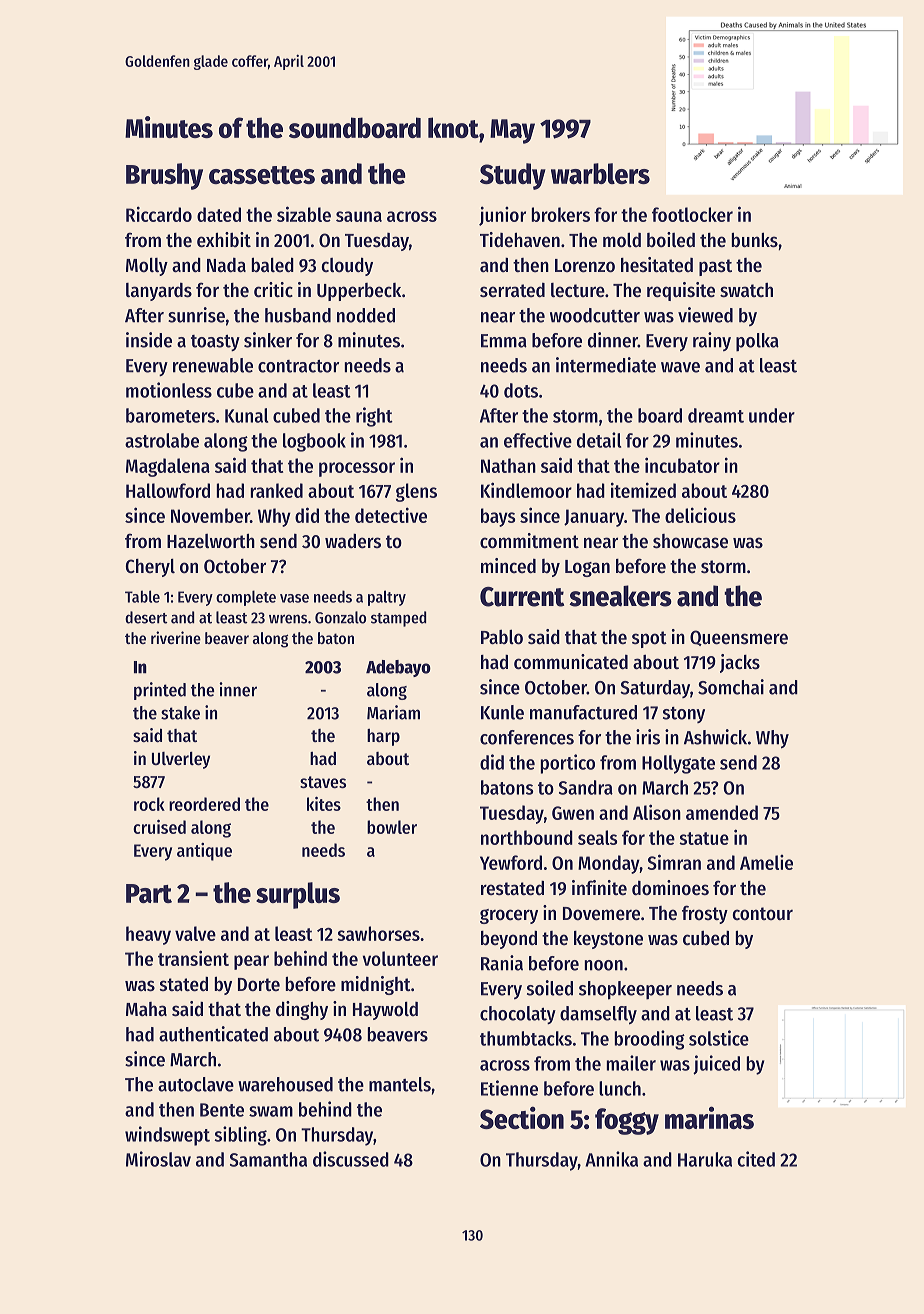  Describe the element at coordinates (149, 893) in the screenshot. I see `Part` at that location.
